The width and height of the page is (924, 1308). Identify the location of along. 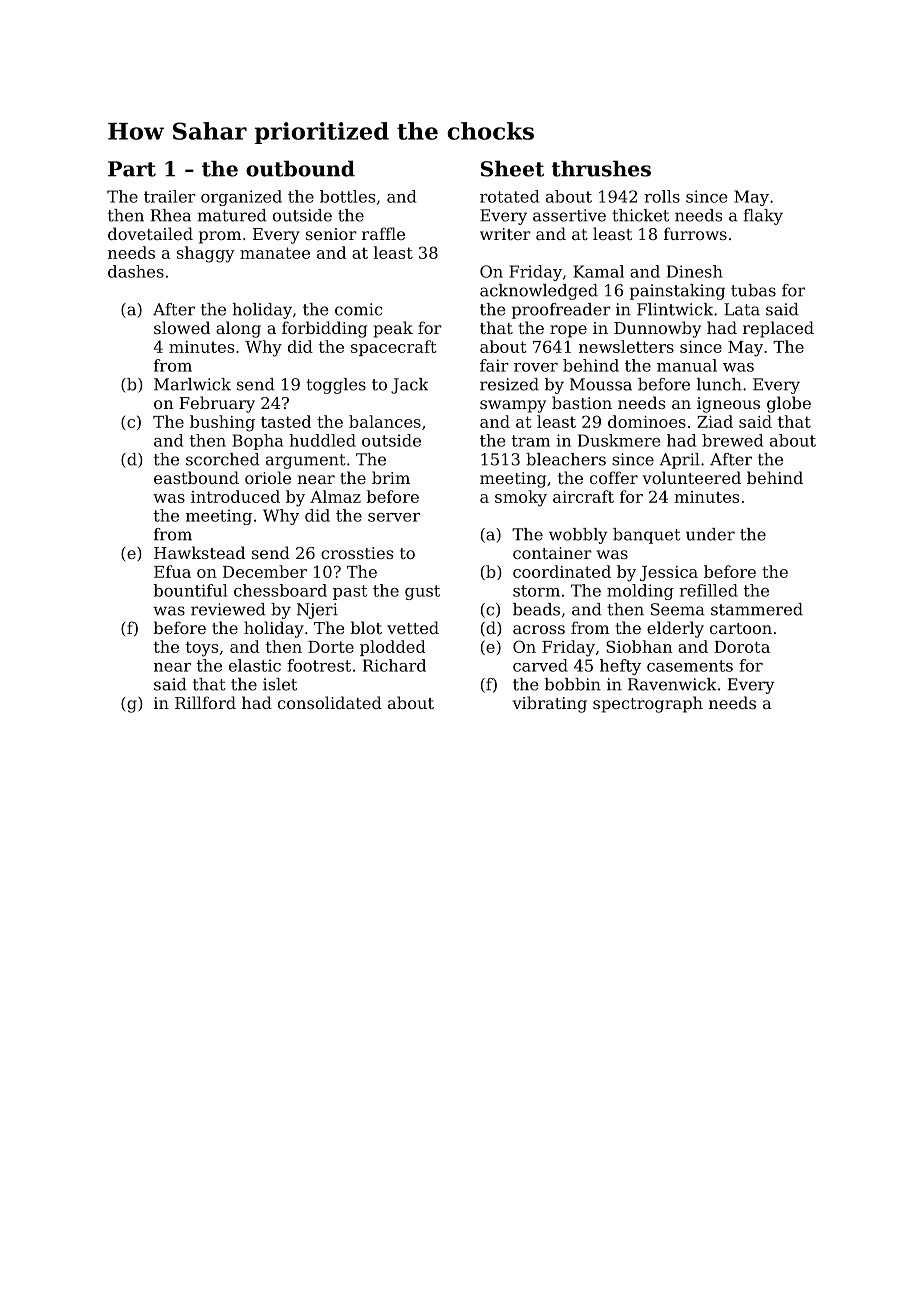
(238, 329).
